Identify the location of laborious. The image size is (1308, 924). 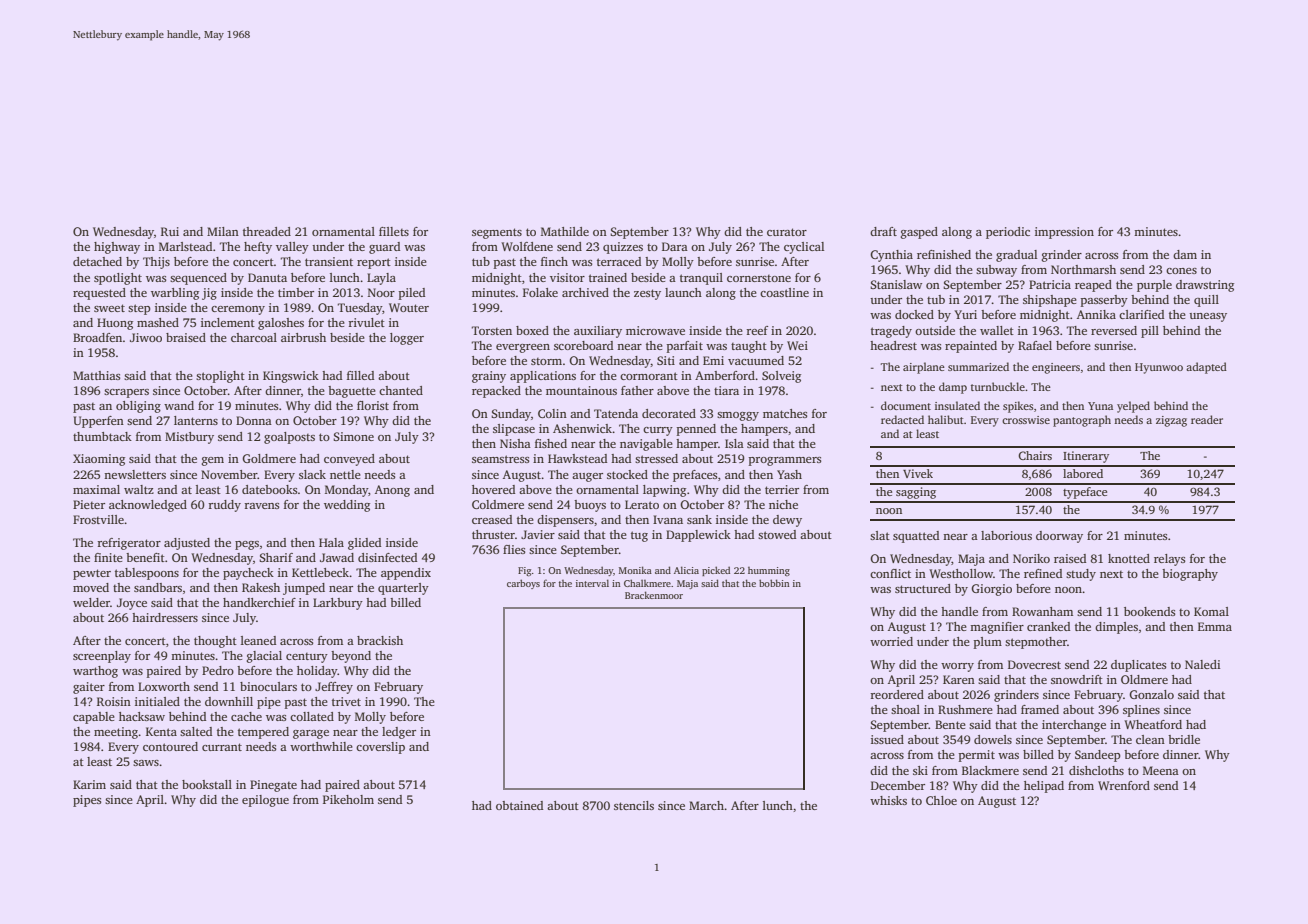
(1006, 535).
